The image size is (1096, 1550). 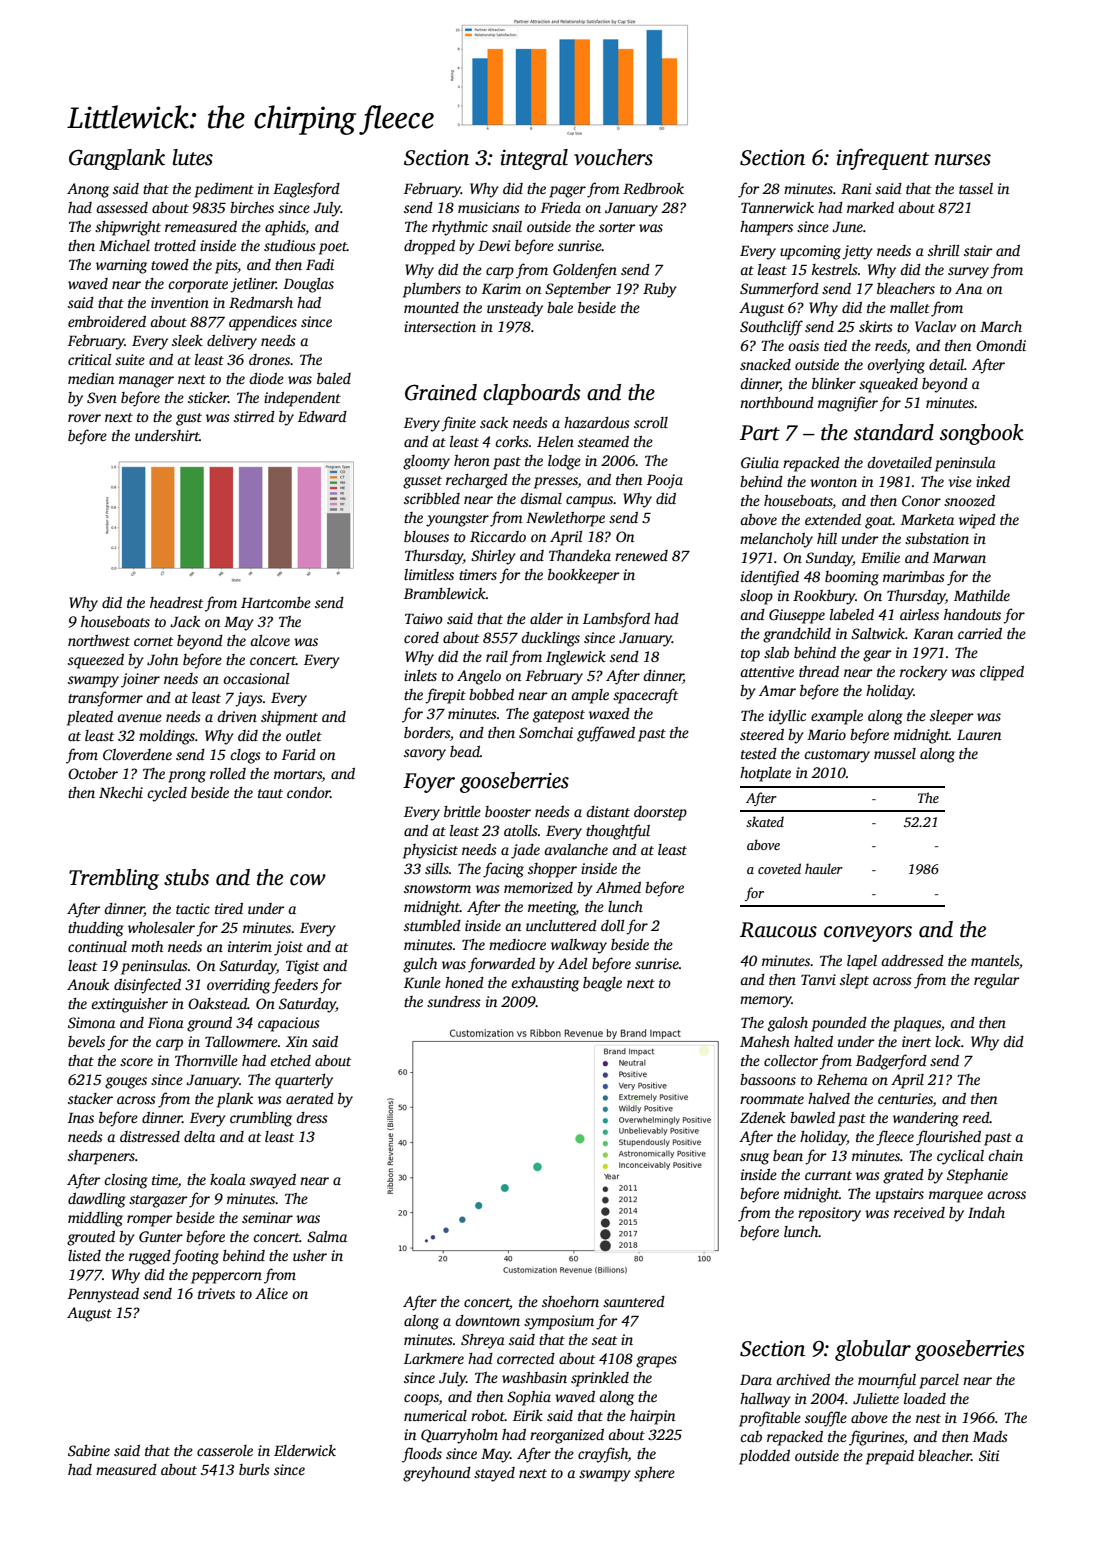 What do you see at coordinates (959, 558) in the image?
I see `Marwan` at bounding box center [959, 558].
